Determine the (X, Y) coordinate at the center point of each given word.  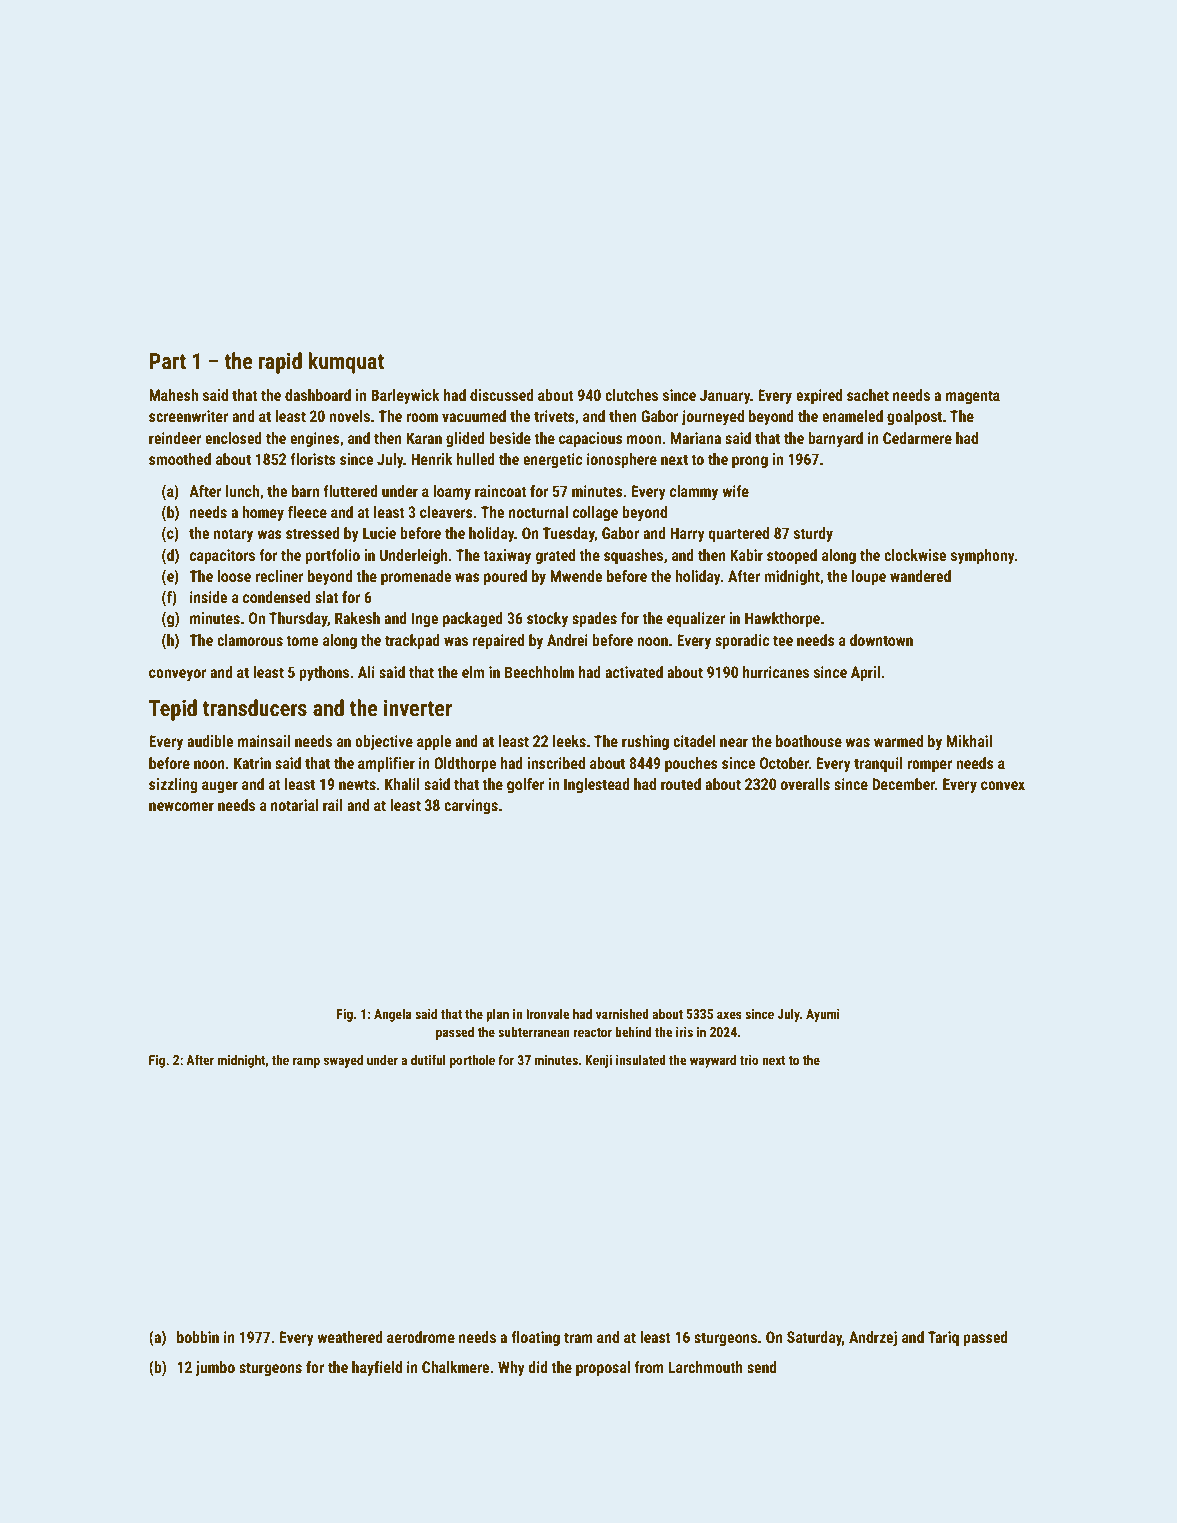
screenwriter (188, 416)
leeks (569, 741)
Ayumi (823, 1015)
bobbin (198, 1337)
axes (729, 1015)
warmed (898, 741)
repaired (498, 641)
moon (644, 439)
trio (749, 1060)
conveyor (177, 675)
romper (929, 766)
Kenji (598, 1061)
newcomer (181, 806)
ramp (306, 1062)
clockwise (915, 555)
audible (210, 741)
